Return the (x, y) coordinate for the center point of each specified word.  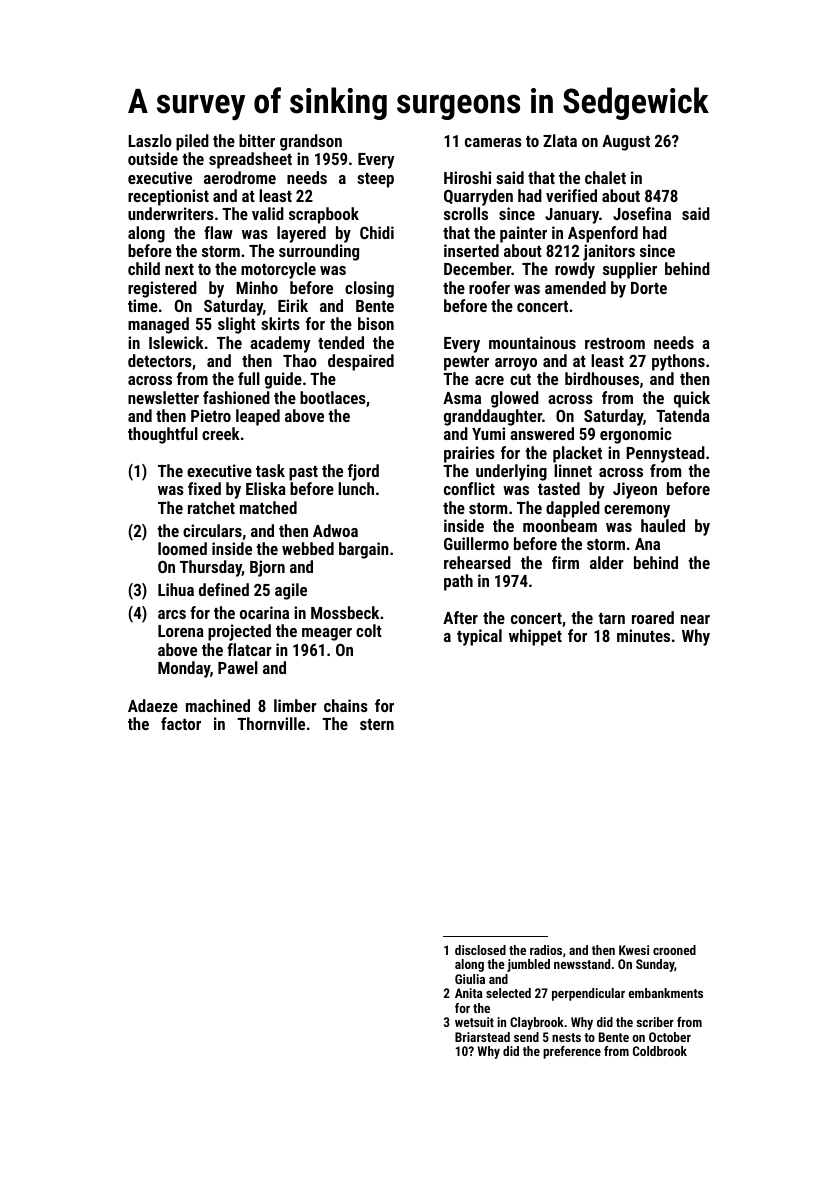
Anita (469, 993)
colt (369, 630)
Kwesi (634, 950)
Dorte (649, 288)
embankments (666, 993)
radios (546, 950)
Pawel (238, 667)
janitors (609, 252)
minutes (643, 635)
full (249, 378)
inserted (471, 250)
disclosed (480, 950)
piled (192, 142)
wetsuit (474, 1022)
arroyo (516, 364)
